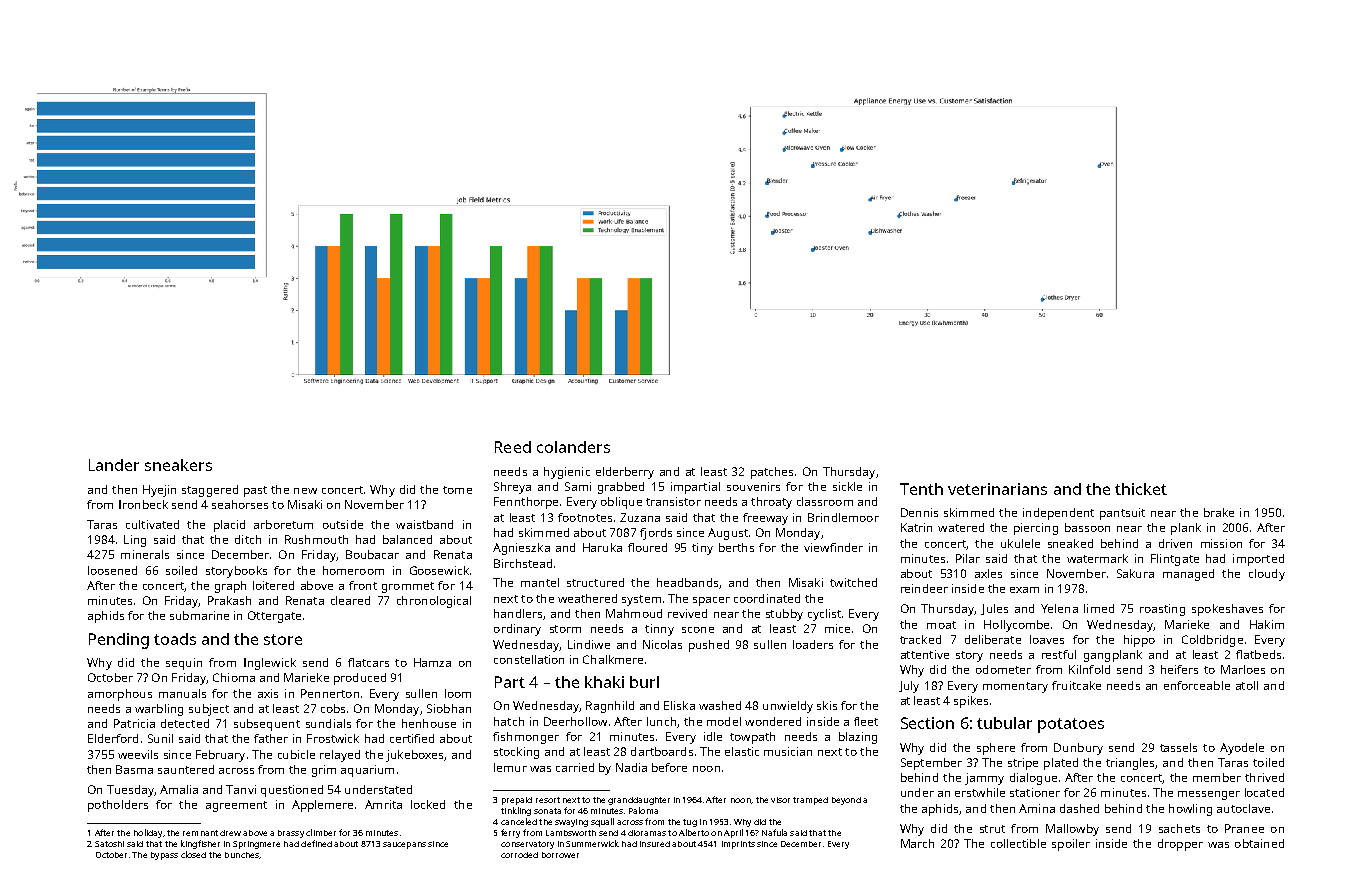 The width and height of the screenshot is (1372, 887). What do you see at coordinates (610, 707) in the screenshot?
I see `Ragnhild` at bounding box center [610, 707].
